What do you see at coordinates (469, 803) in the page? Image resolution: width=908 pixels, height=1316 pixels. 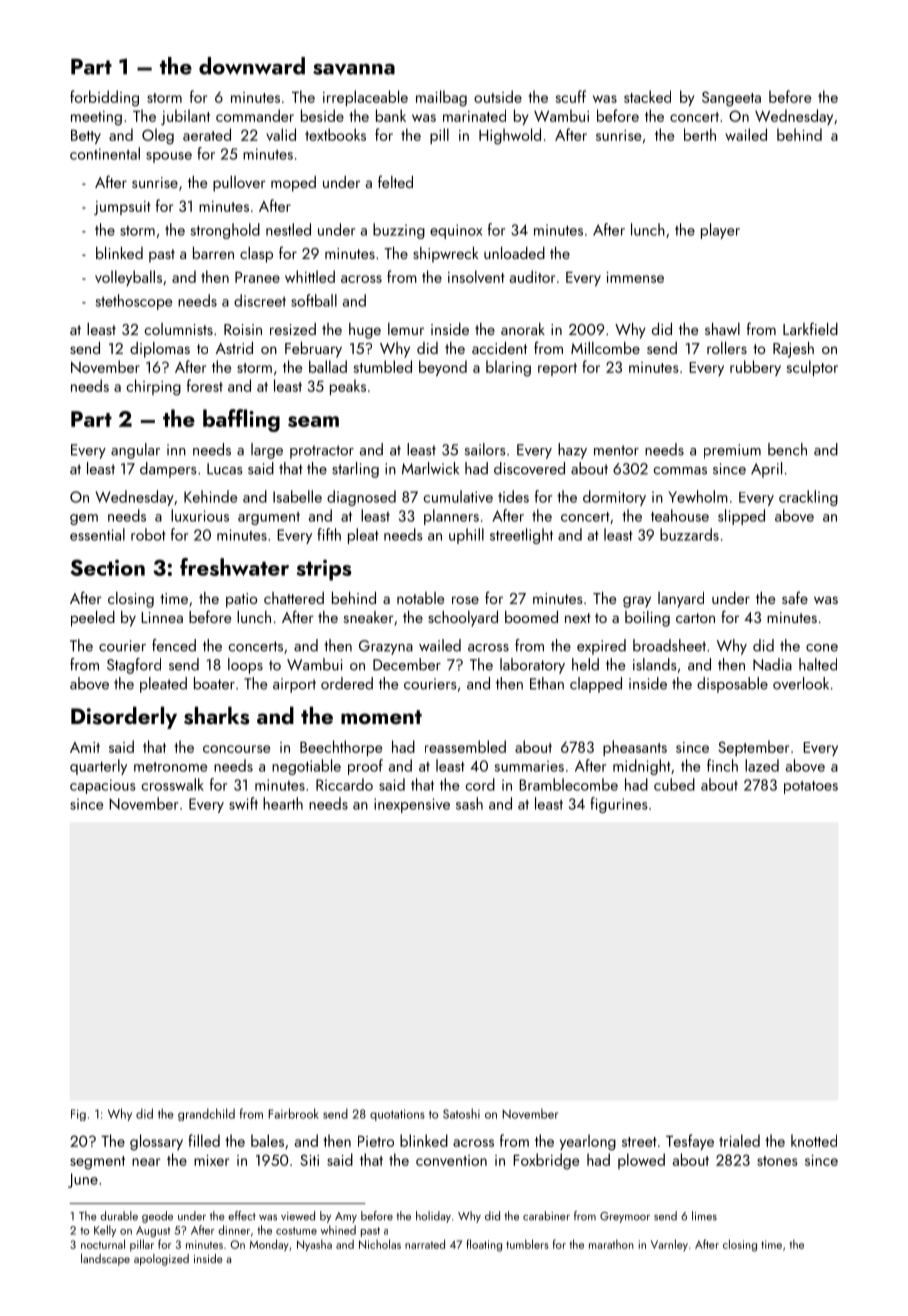 I see `sash` at bounding box center [469, 803].
